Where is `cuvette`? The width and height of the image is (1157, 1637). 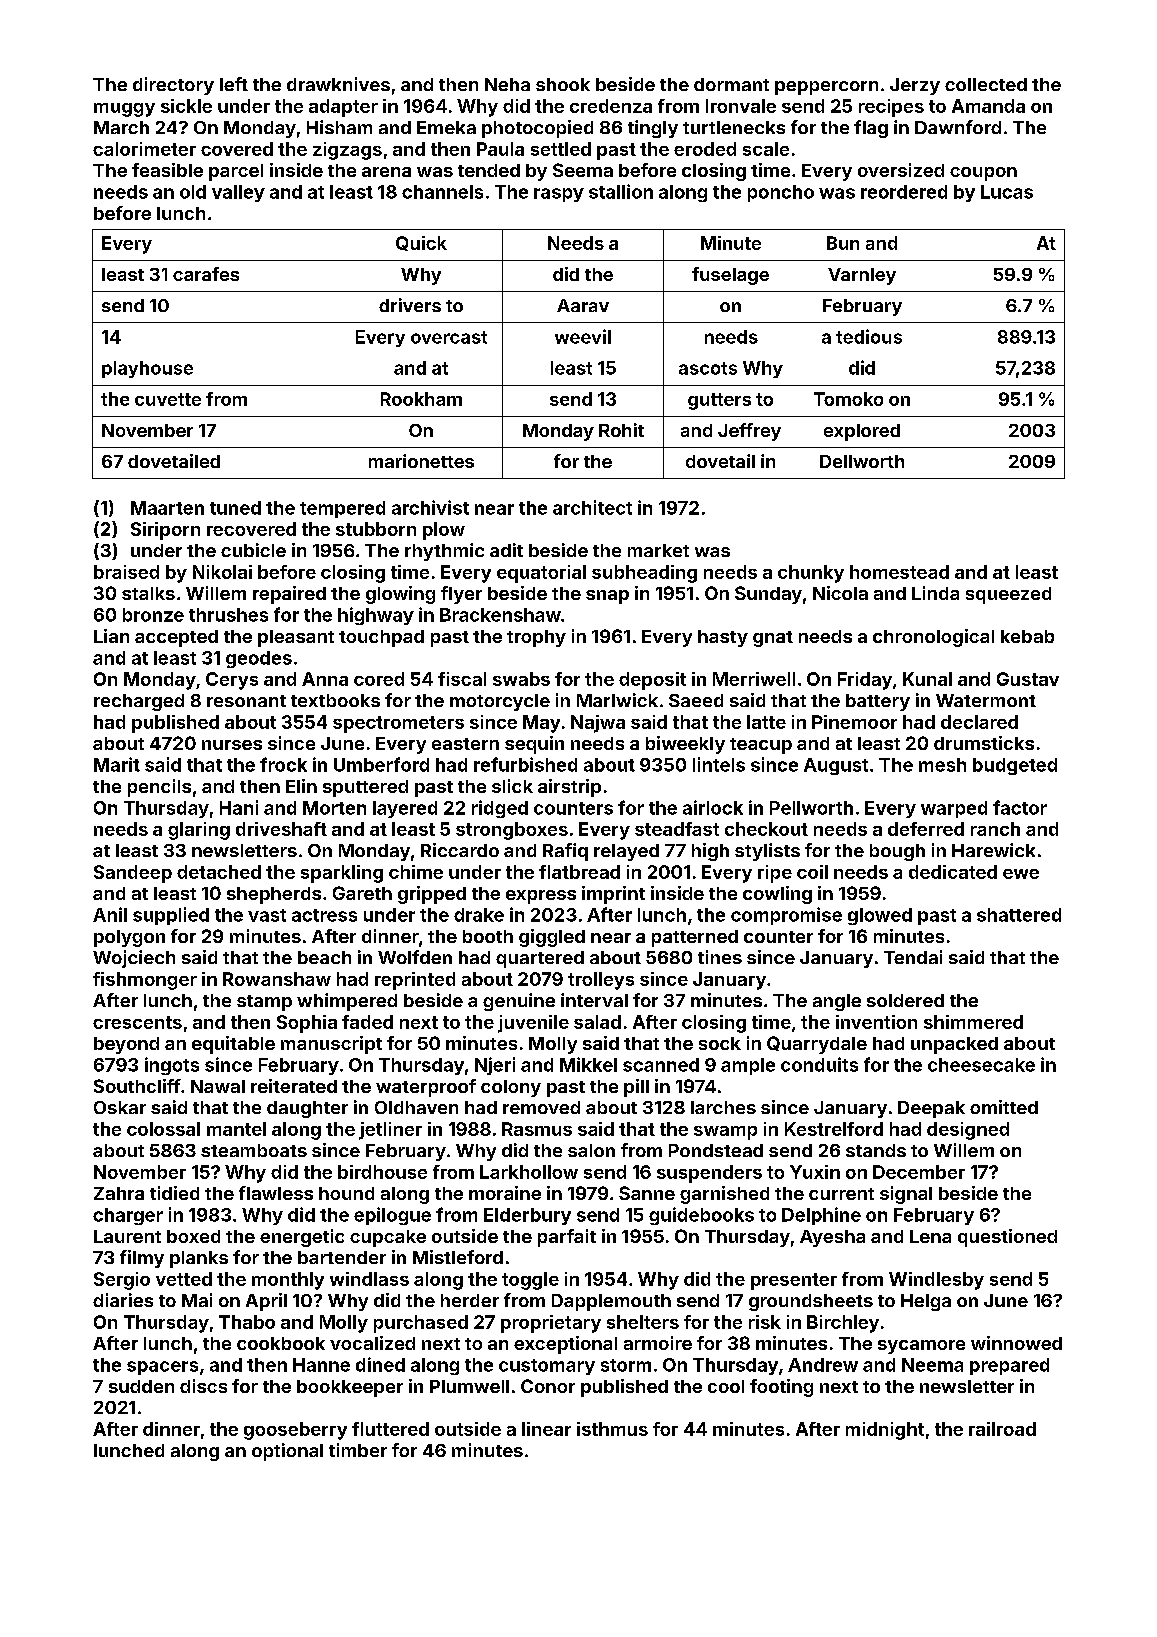
cuvette is located at coordinates (168, 399).
